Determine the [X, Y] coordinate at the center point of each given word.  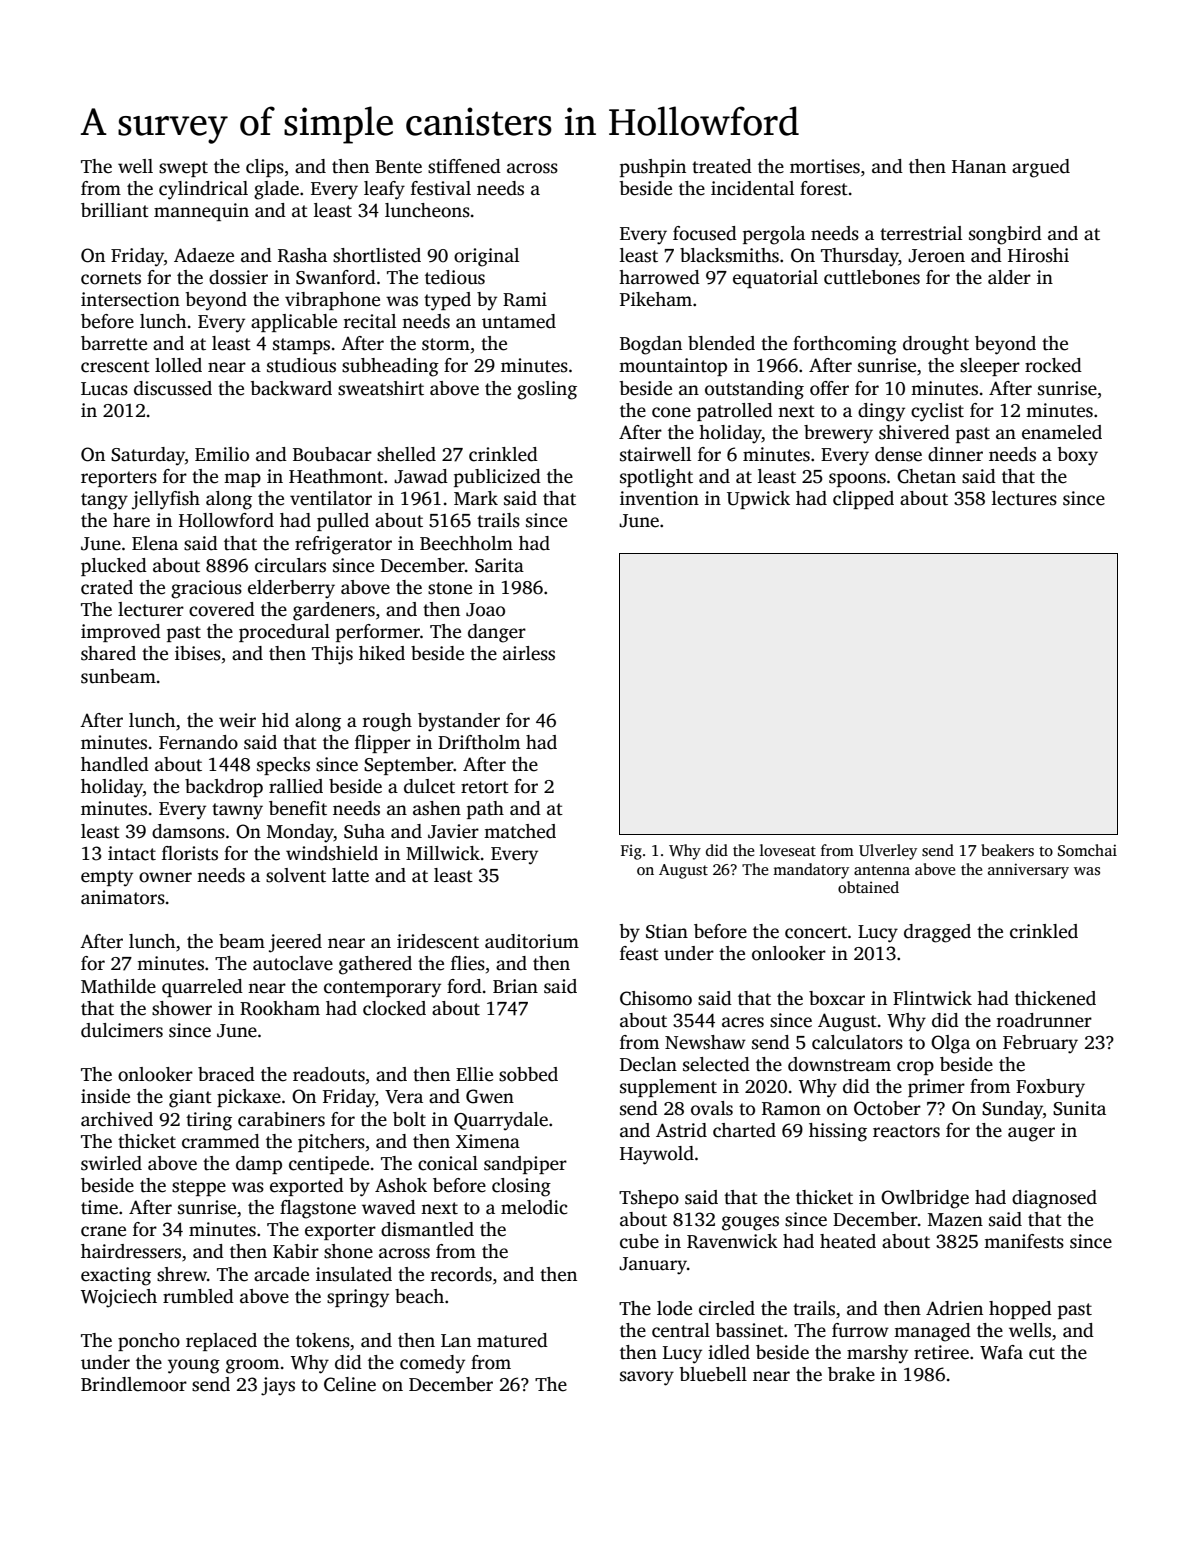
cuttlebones [872, 277]
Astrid [681, 1130]
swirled [111, 1163]
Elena [155, 543]
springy [358, 1298]
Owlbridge [925, 1199]
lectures [1024, 498]
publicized [497, 478]
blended [721, 343]
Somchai [1087, 850]
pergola [774, 235]
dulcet [429, 786]
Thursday [860, 257]
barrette [114, 343]
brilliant [115, 210]
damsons [188, 831]
